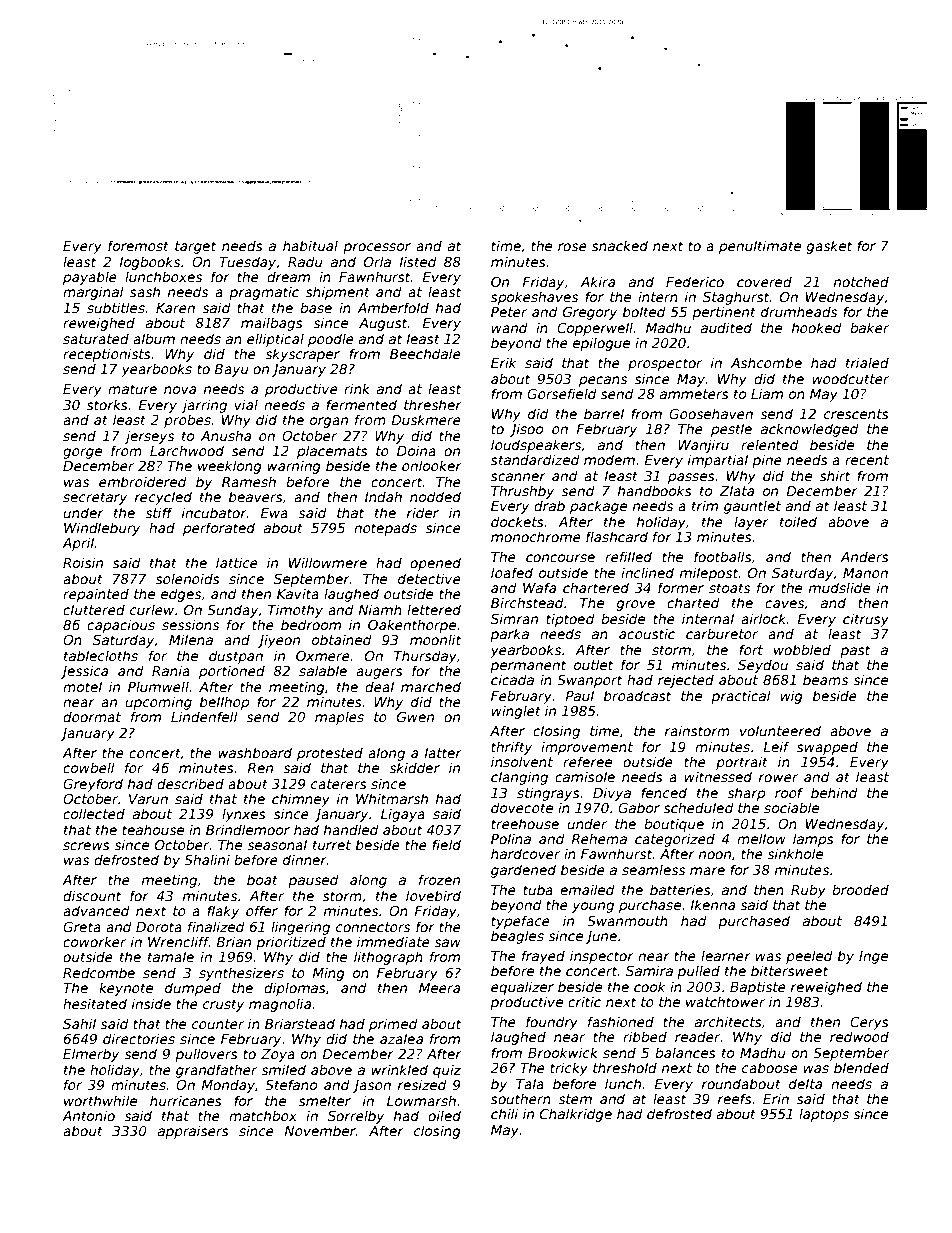 This screenshot has width=952, height=1233. Describe the element at coordinates (379, 686) in the screenshot. I see `deal` at that location.
